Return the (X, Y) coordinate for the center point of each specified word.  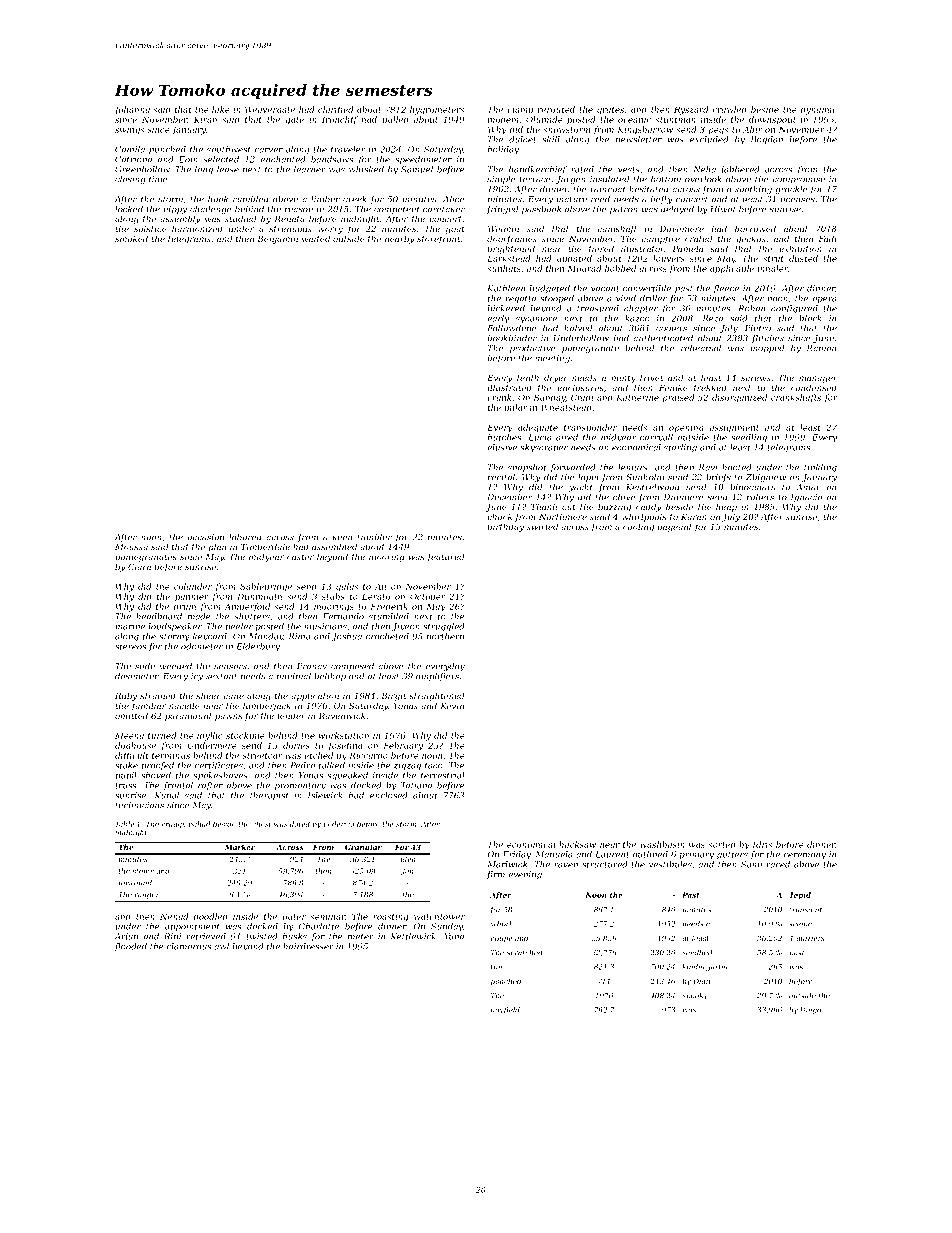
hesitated (649, 189)
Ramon (821, 348)
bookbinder (512, 338)
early (498, 319)
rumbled (251, 199)
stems (143, 871)
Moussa (131, 547)
